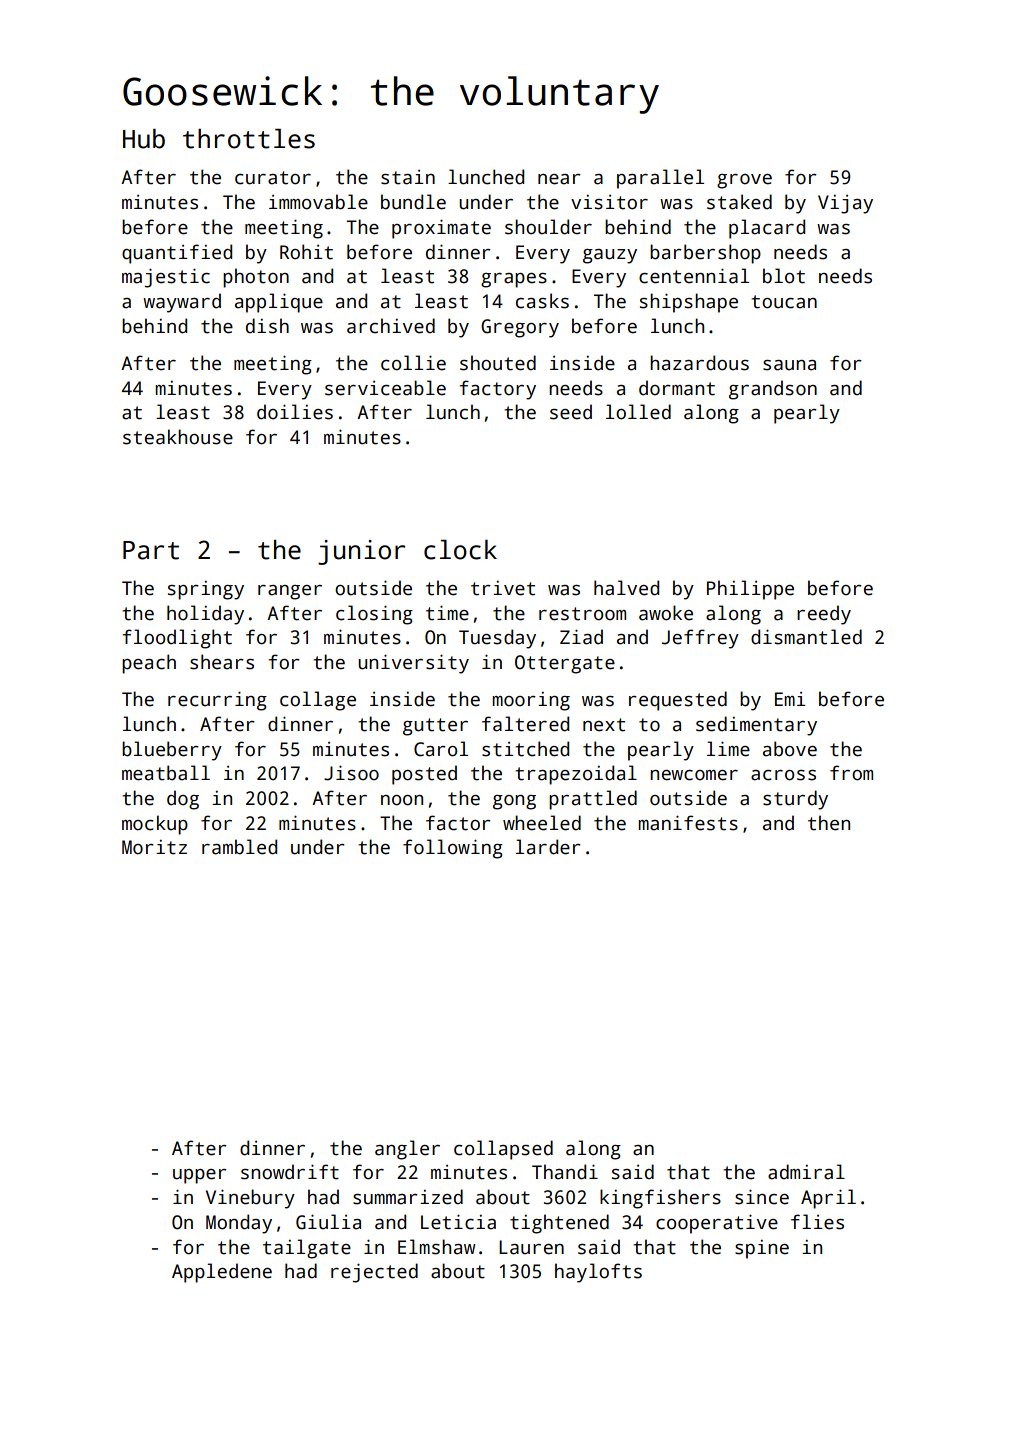 Image resolution: width=1010 pixels, height=1434 pixels. I want to click on following, so click(453, 849).
